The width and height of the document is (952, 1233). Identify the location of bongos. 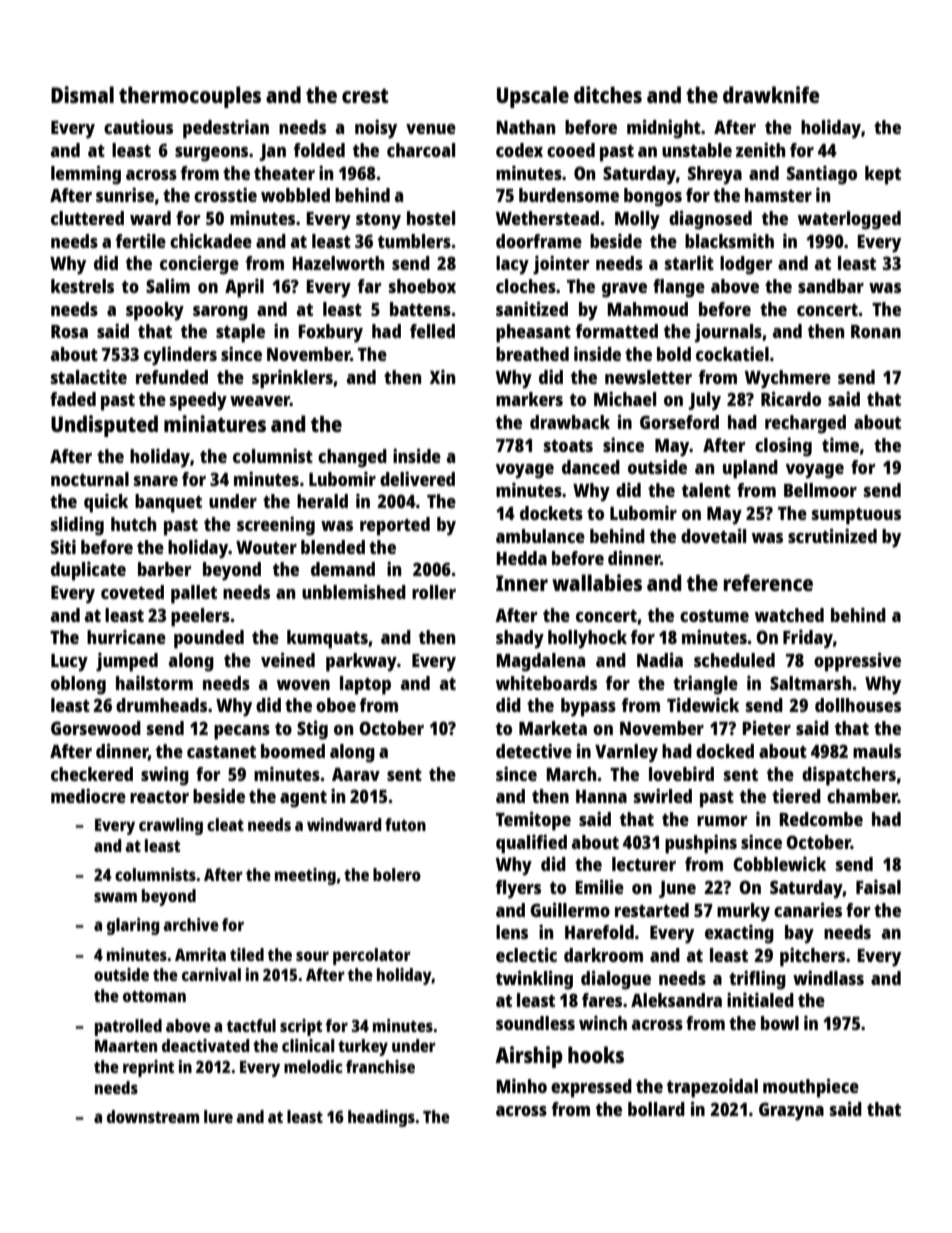
(653, 197).
